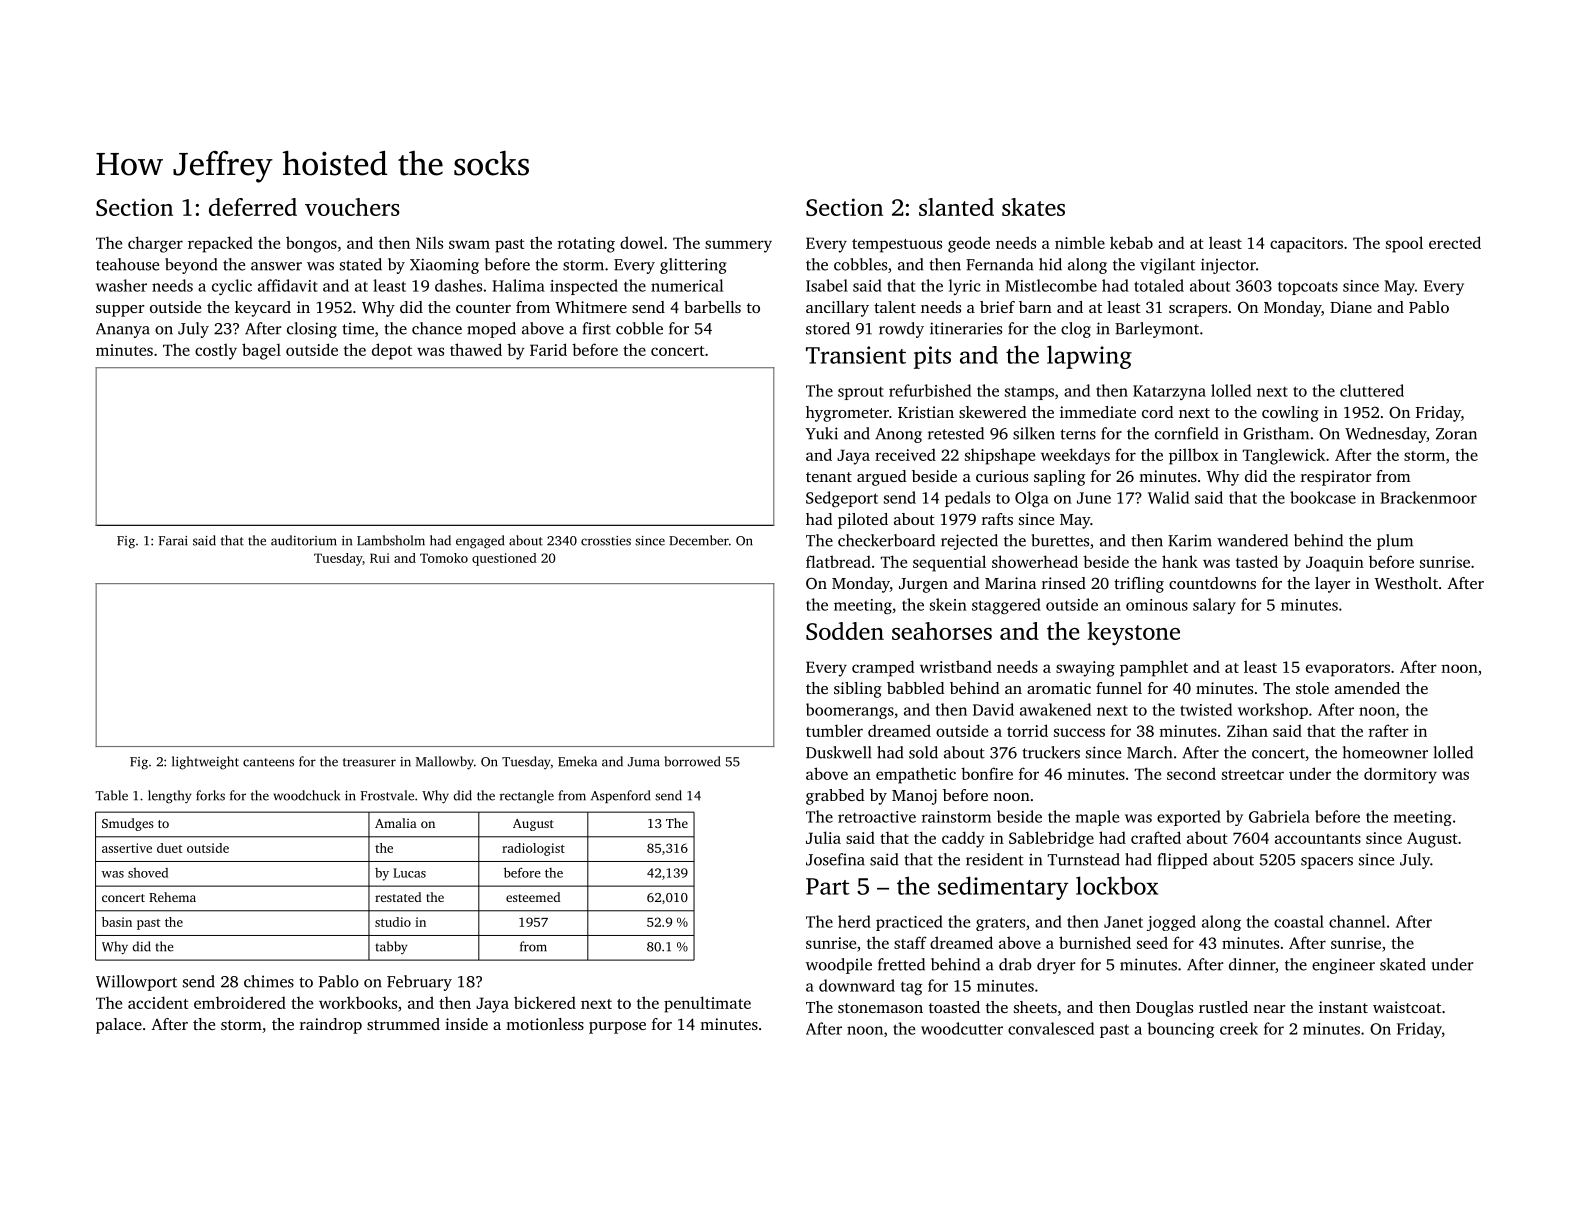 The width and height of the image is (1580, 1221). What do you see at coordinates (253, 207) in the image?
I see `deferred` at bounding box center [253, 207].
